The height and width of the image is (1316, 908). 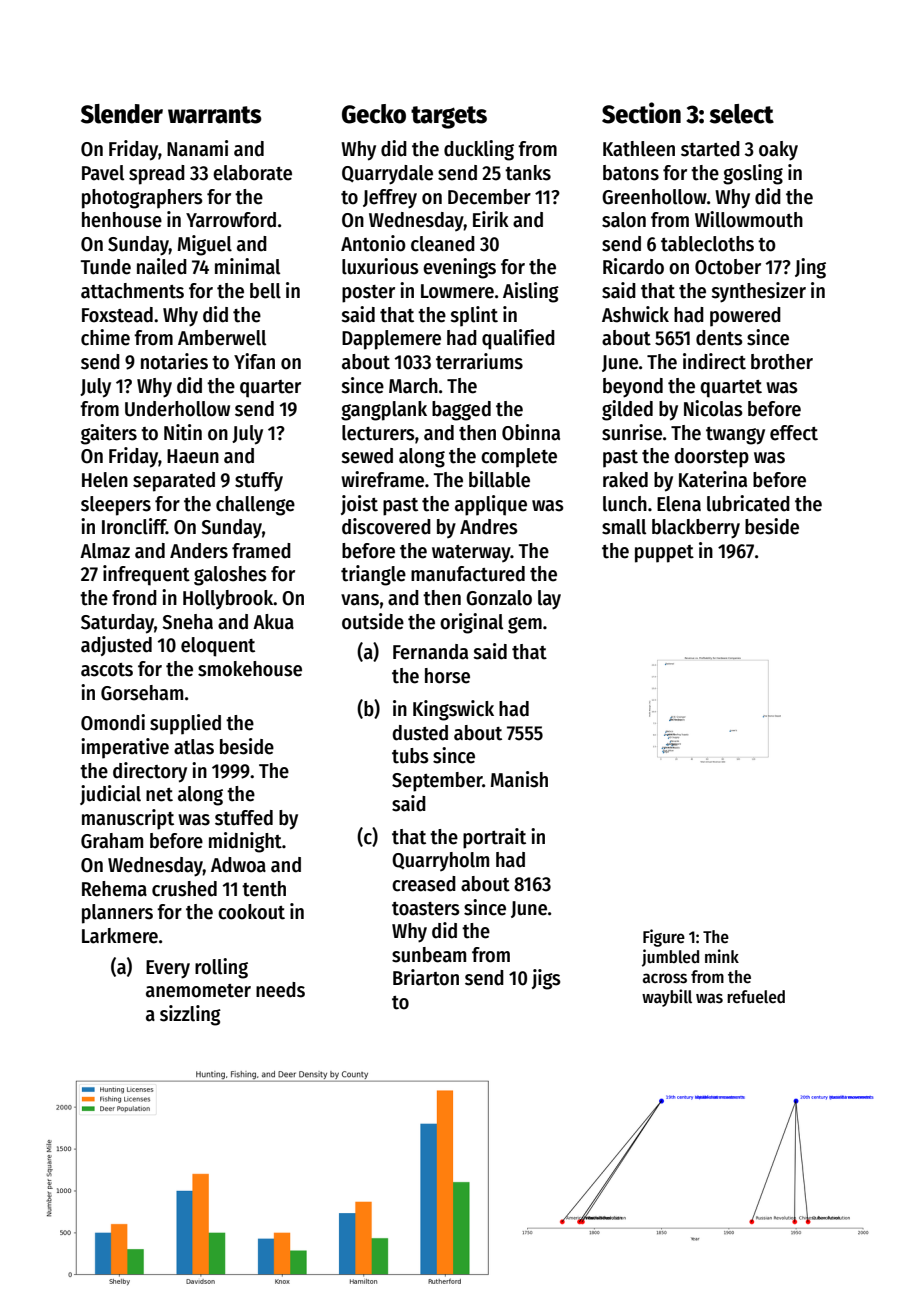 I want to click on doorstep, so click(x=711, y=458).
